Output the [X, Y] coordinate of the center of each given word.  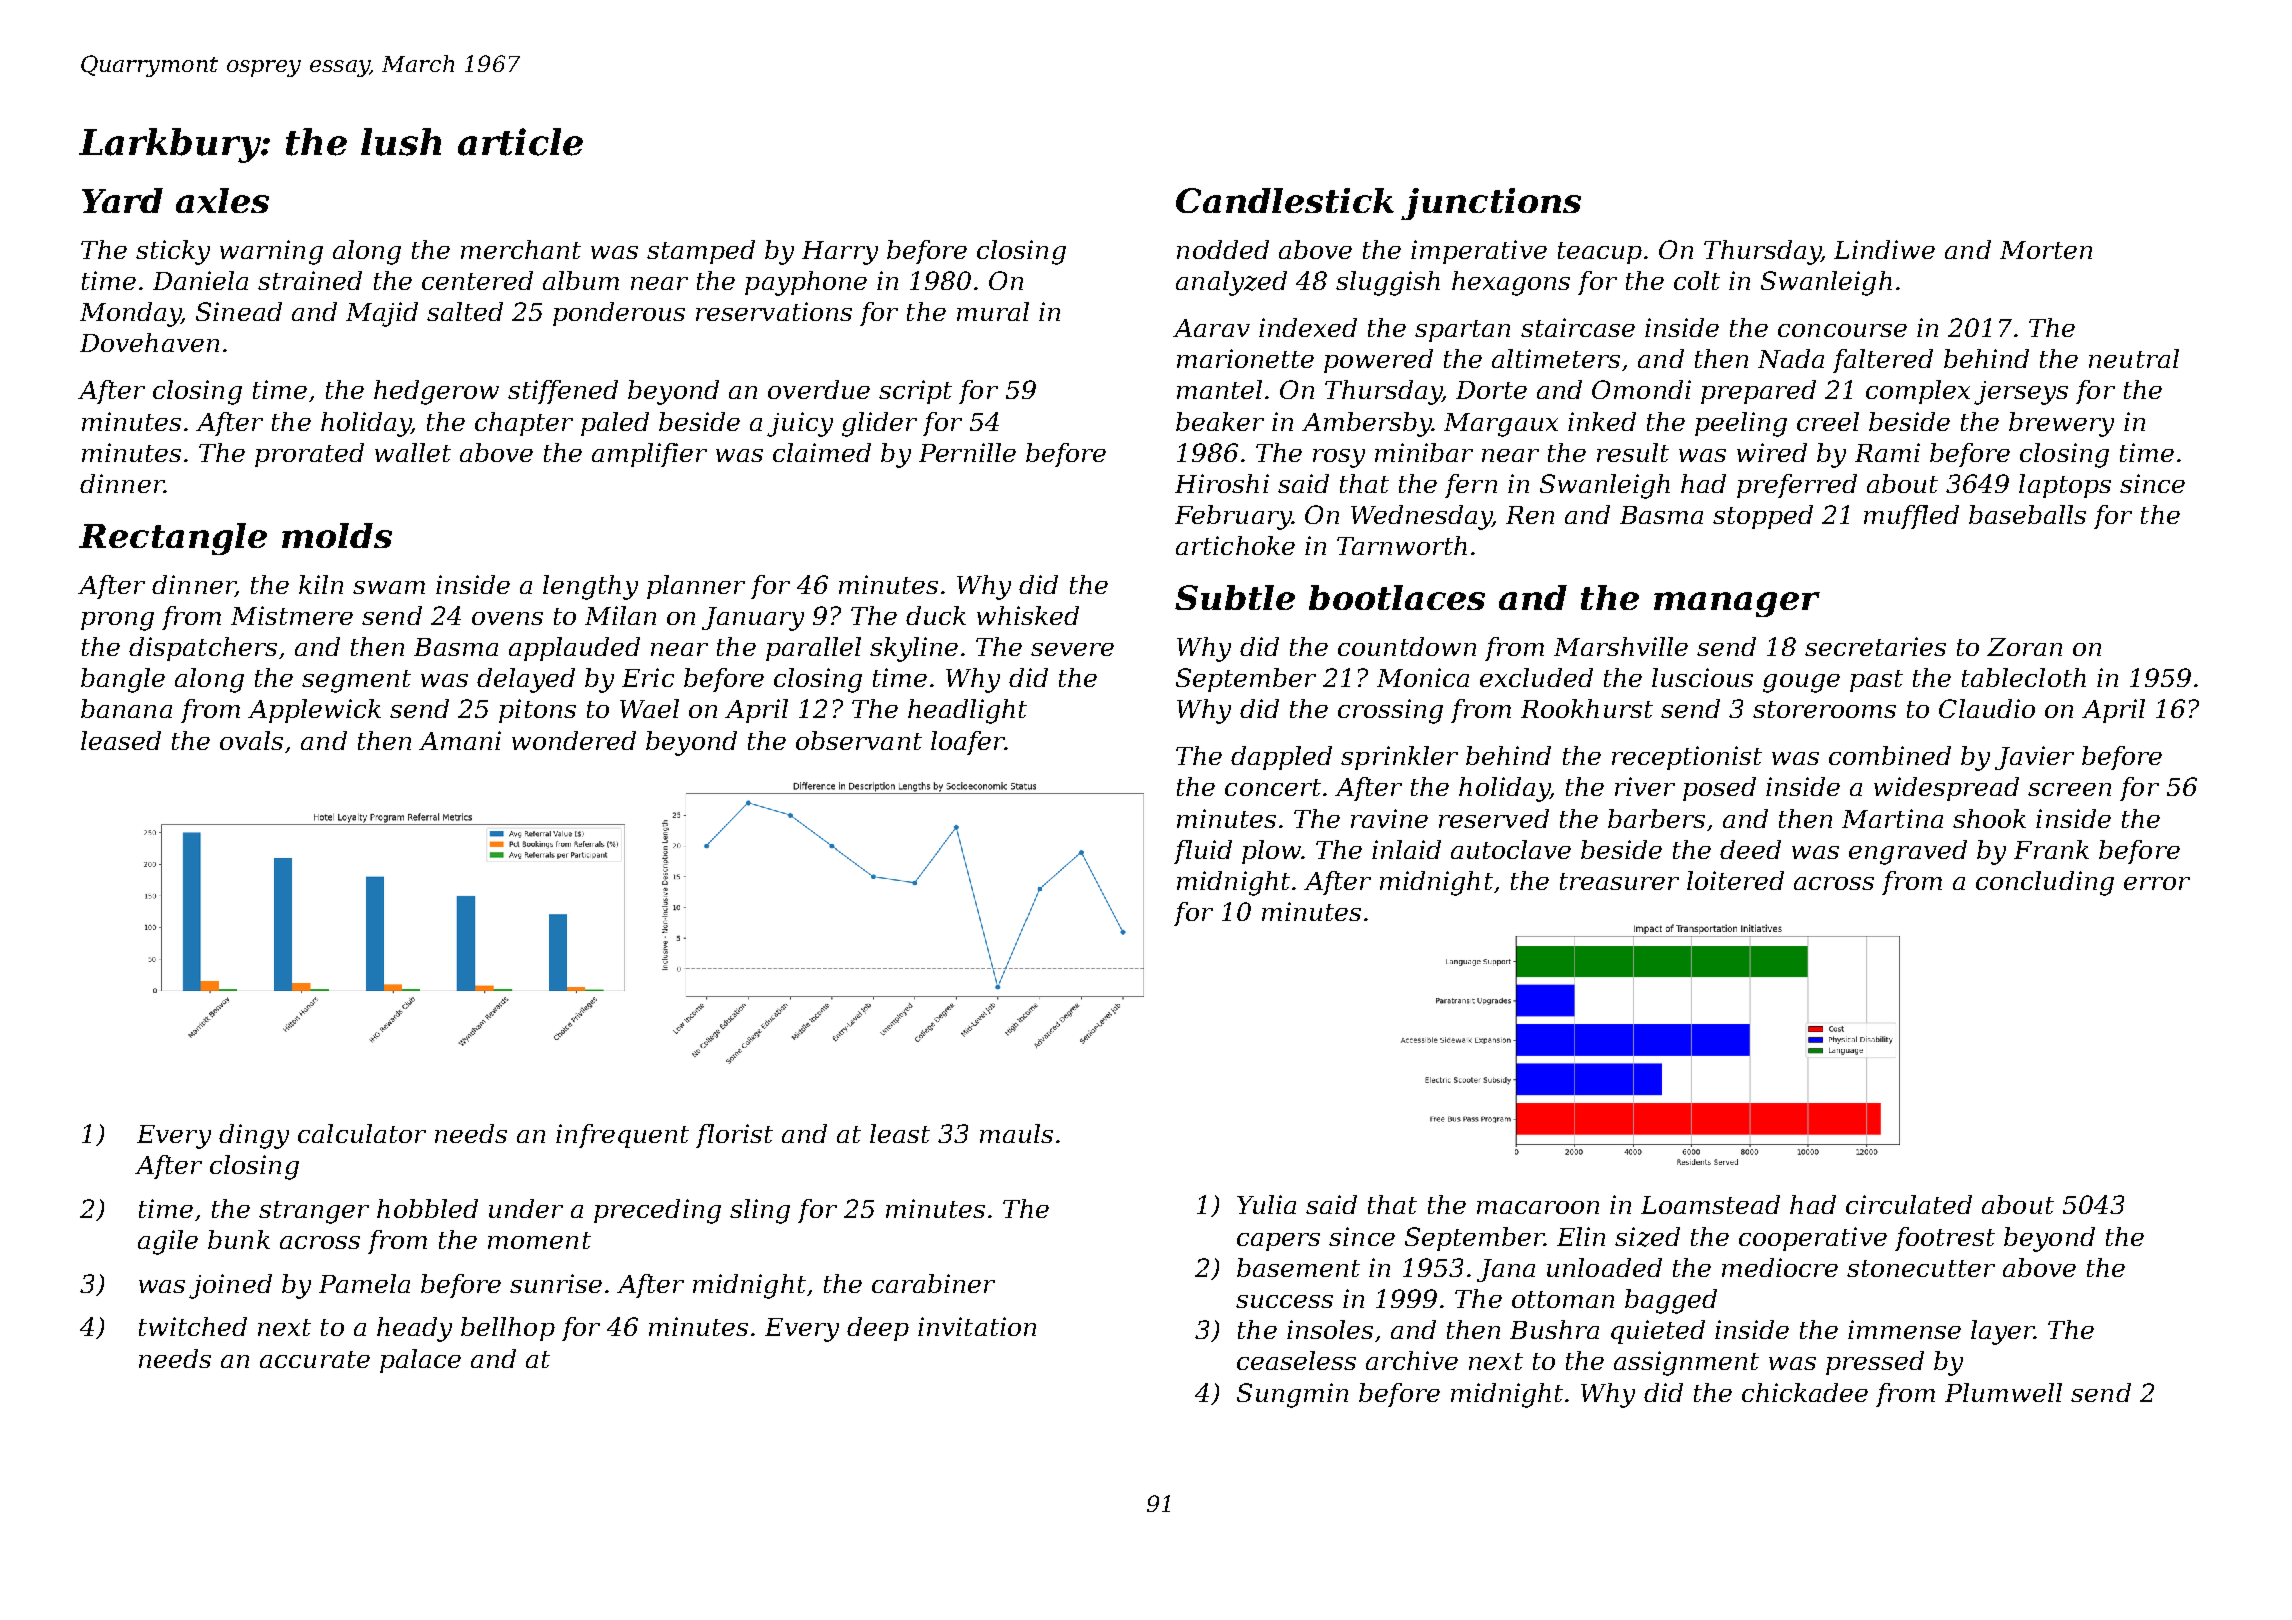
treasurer [1619, 881]
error [2157, 883]
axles [222, 200]
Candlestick [1285, 200]
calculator [362, 1133]
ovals [251, 740]
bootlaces [1397, 597]
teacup [1600, 253]
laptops [2065, 486]
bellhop [508, 1329]
